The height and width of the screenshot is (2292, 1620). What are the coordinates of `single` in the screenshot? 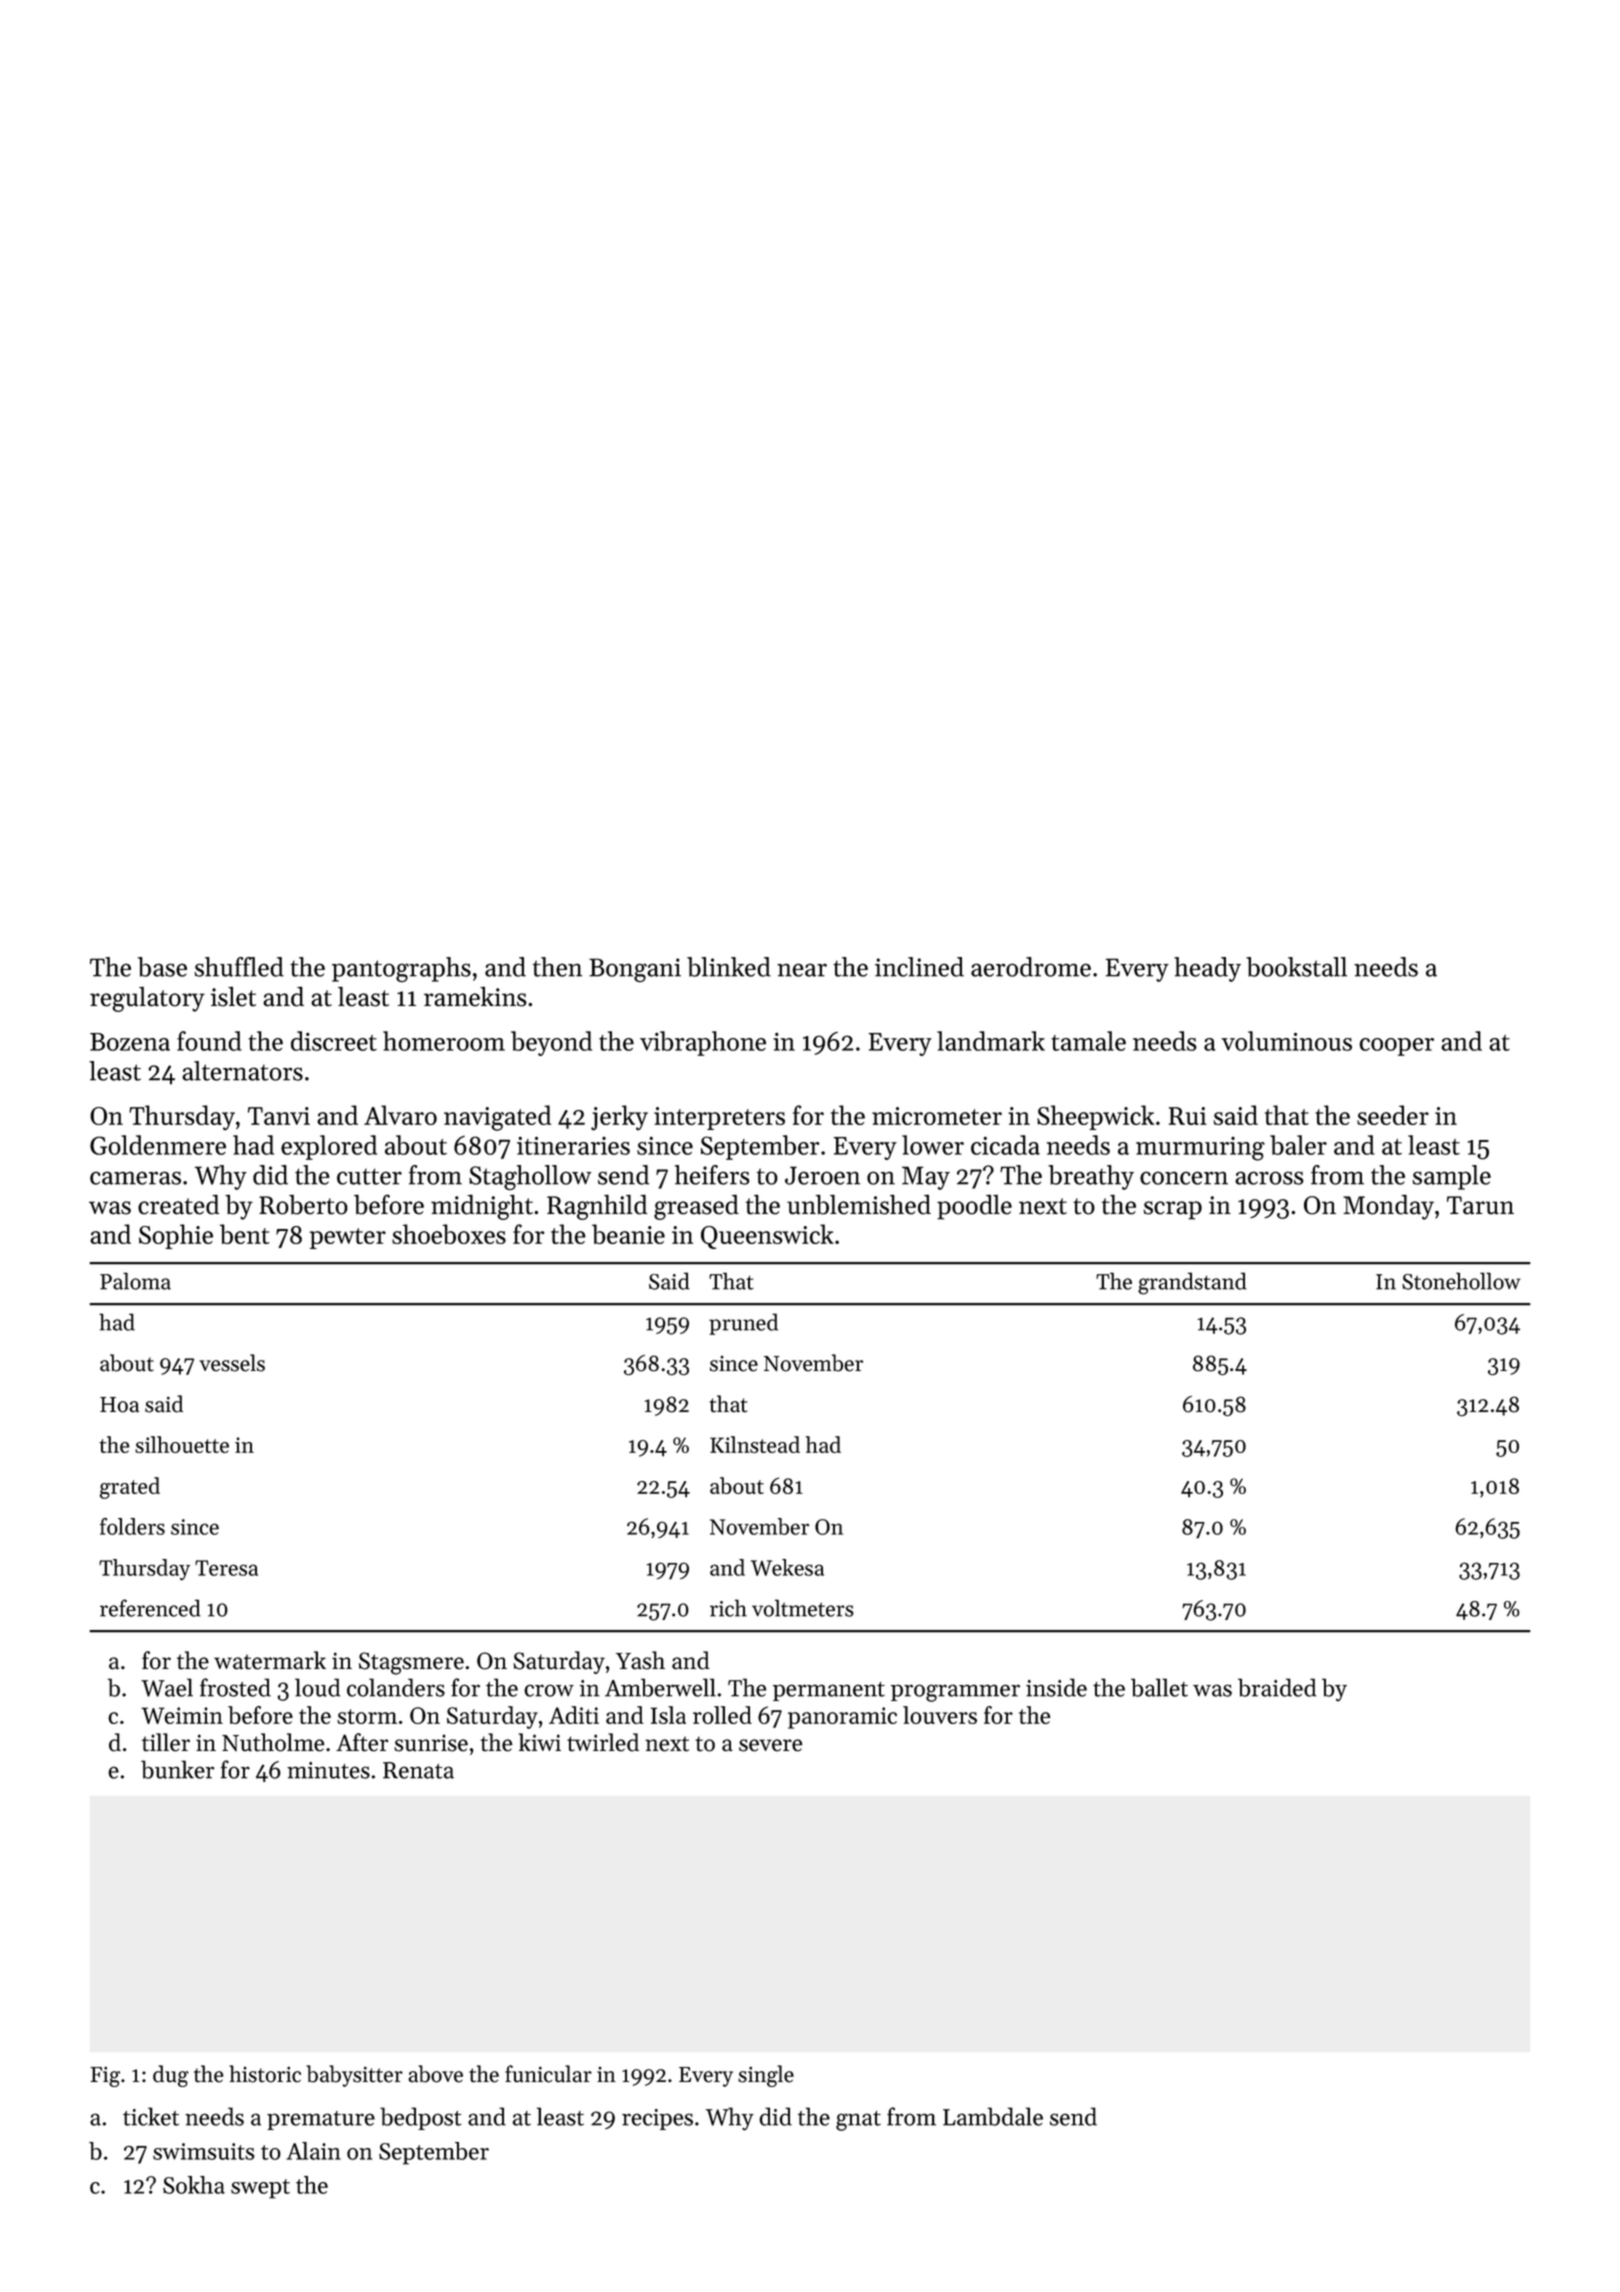 It's located at (766, 2076).
